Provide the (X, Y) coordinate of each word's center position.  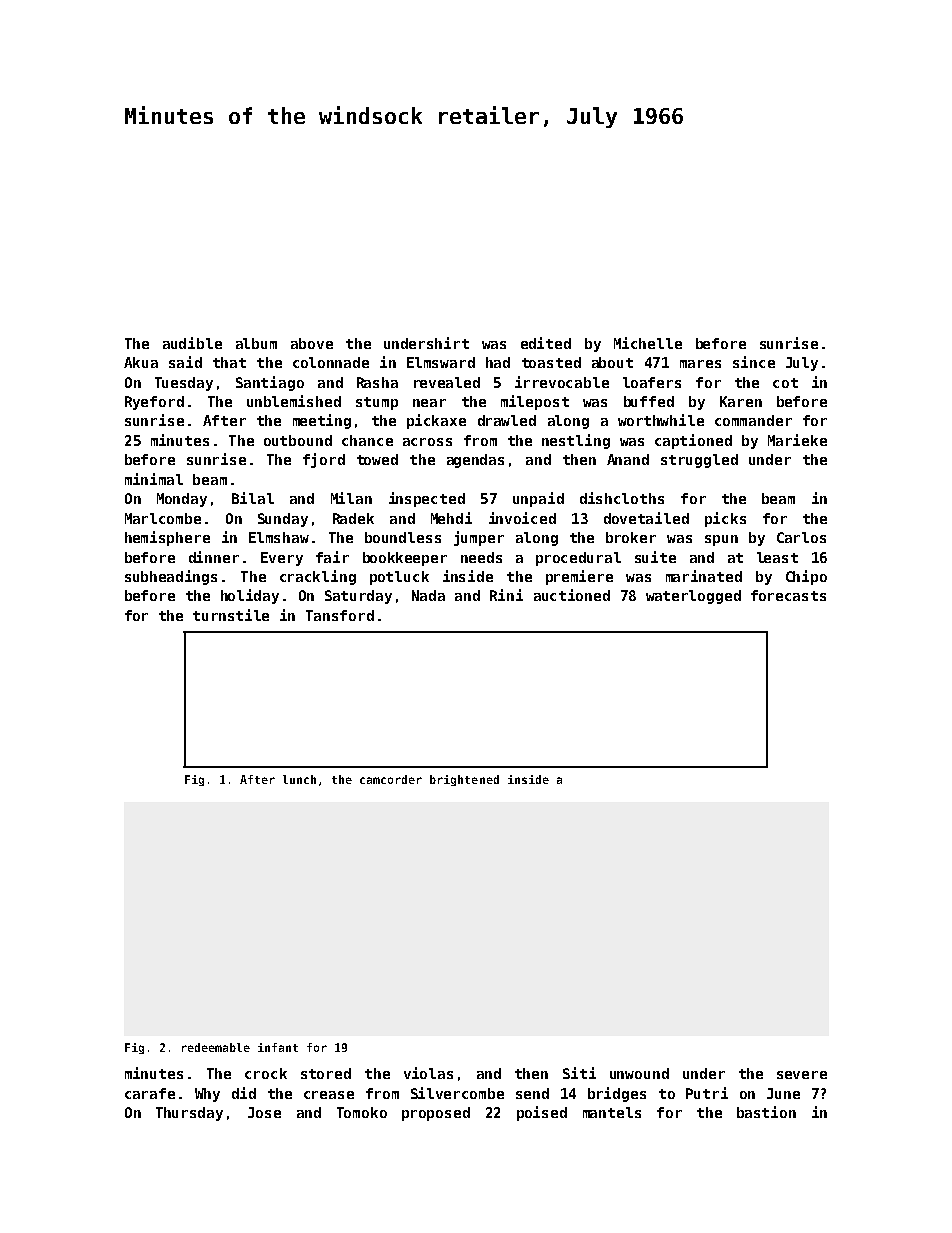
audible (192, 343)
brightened (464, 780)
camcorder (391, 779)
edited (546, 343)
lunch (299, 779)
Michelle (648, 343)
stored (326, 1073)
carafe (150, 1093)
